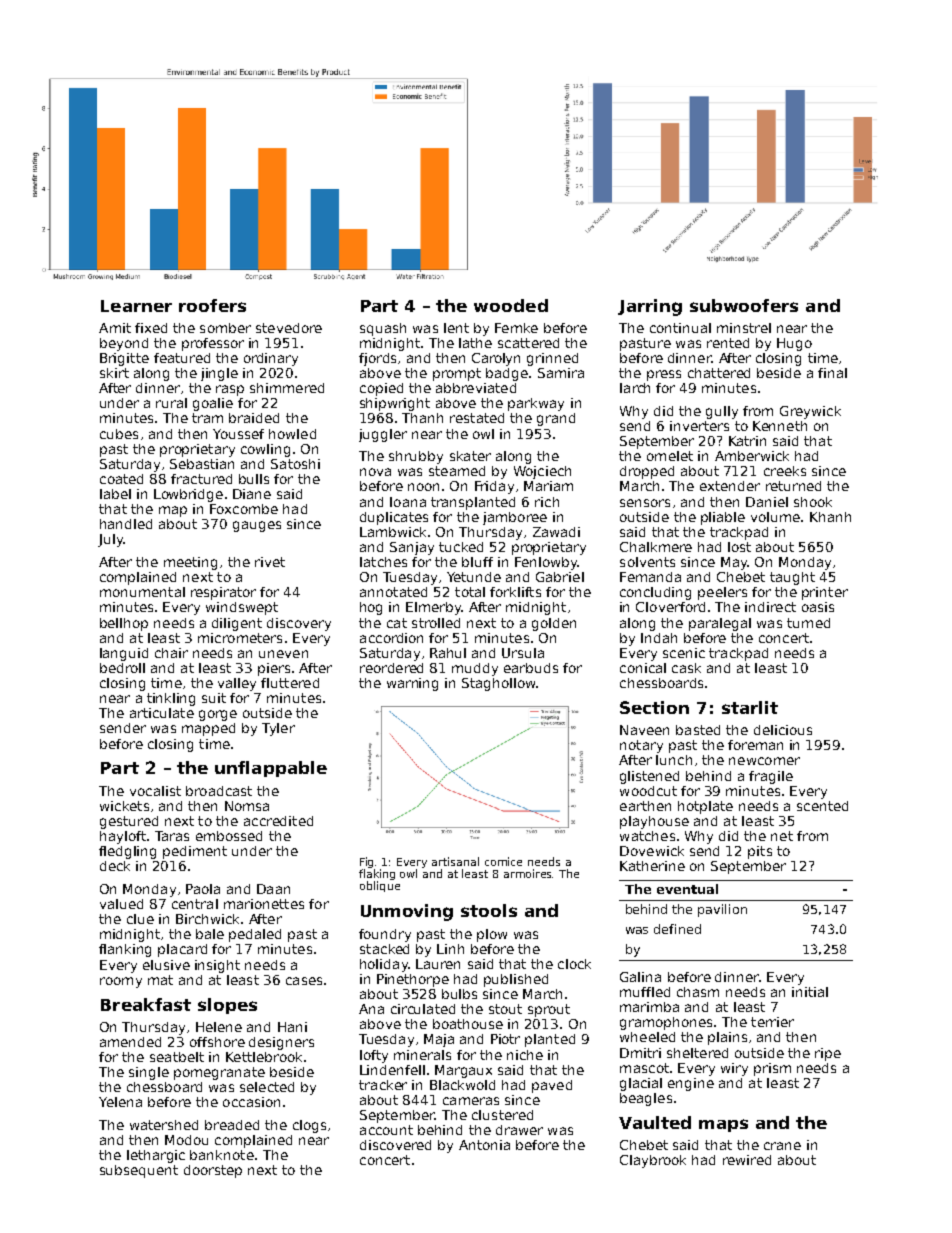 This screenshot has width=952, height=1233. What do you see at coordinates (653, 1161) in the screenshot?
I see `Claybrook` at bounding box center [653, 1161].
